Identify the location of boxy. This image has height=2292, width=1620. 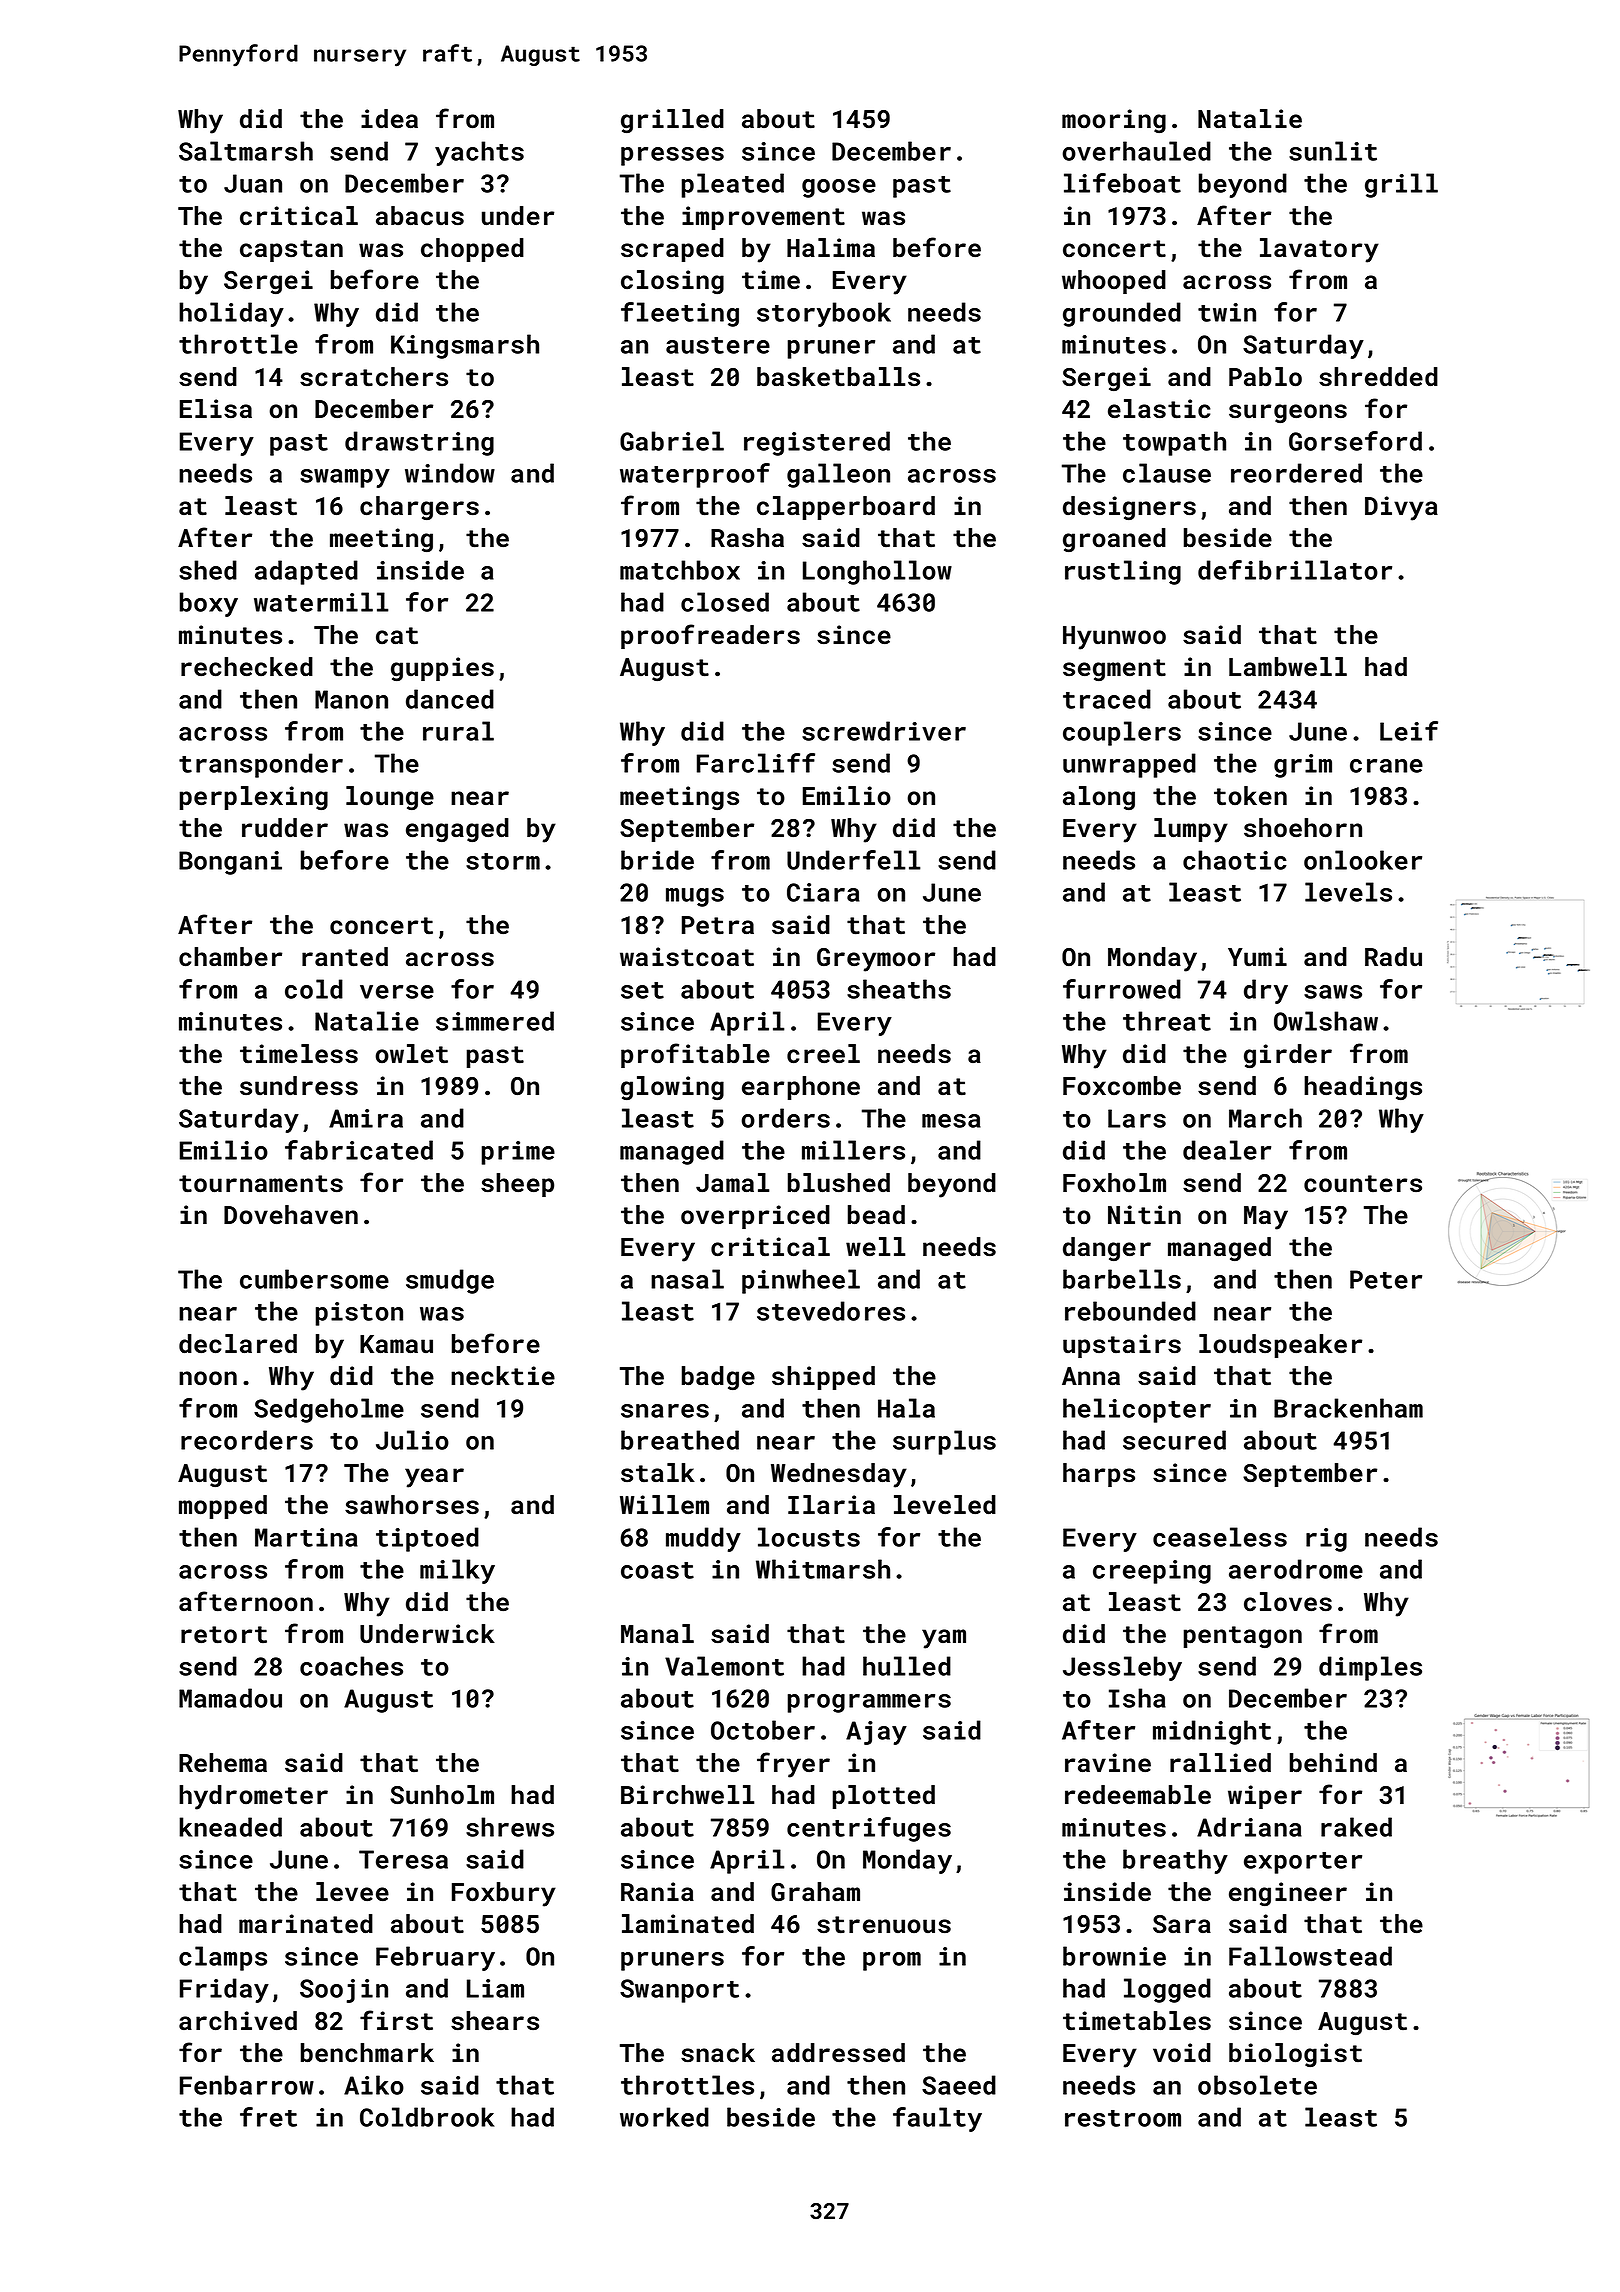
(209, 604).
